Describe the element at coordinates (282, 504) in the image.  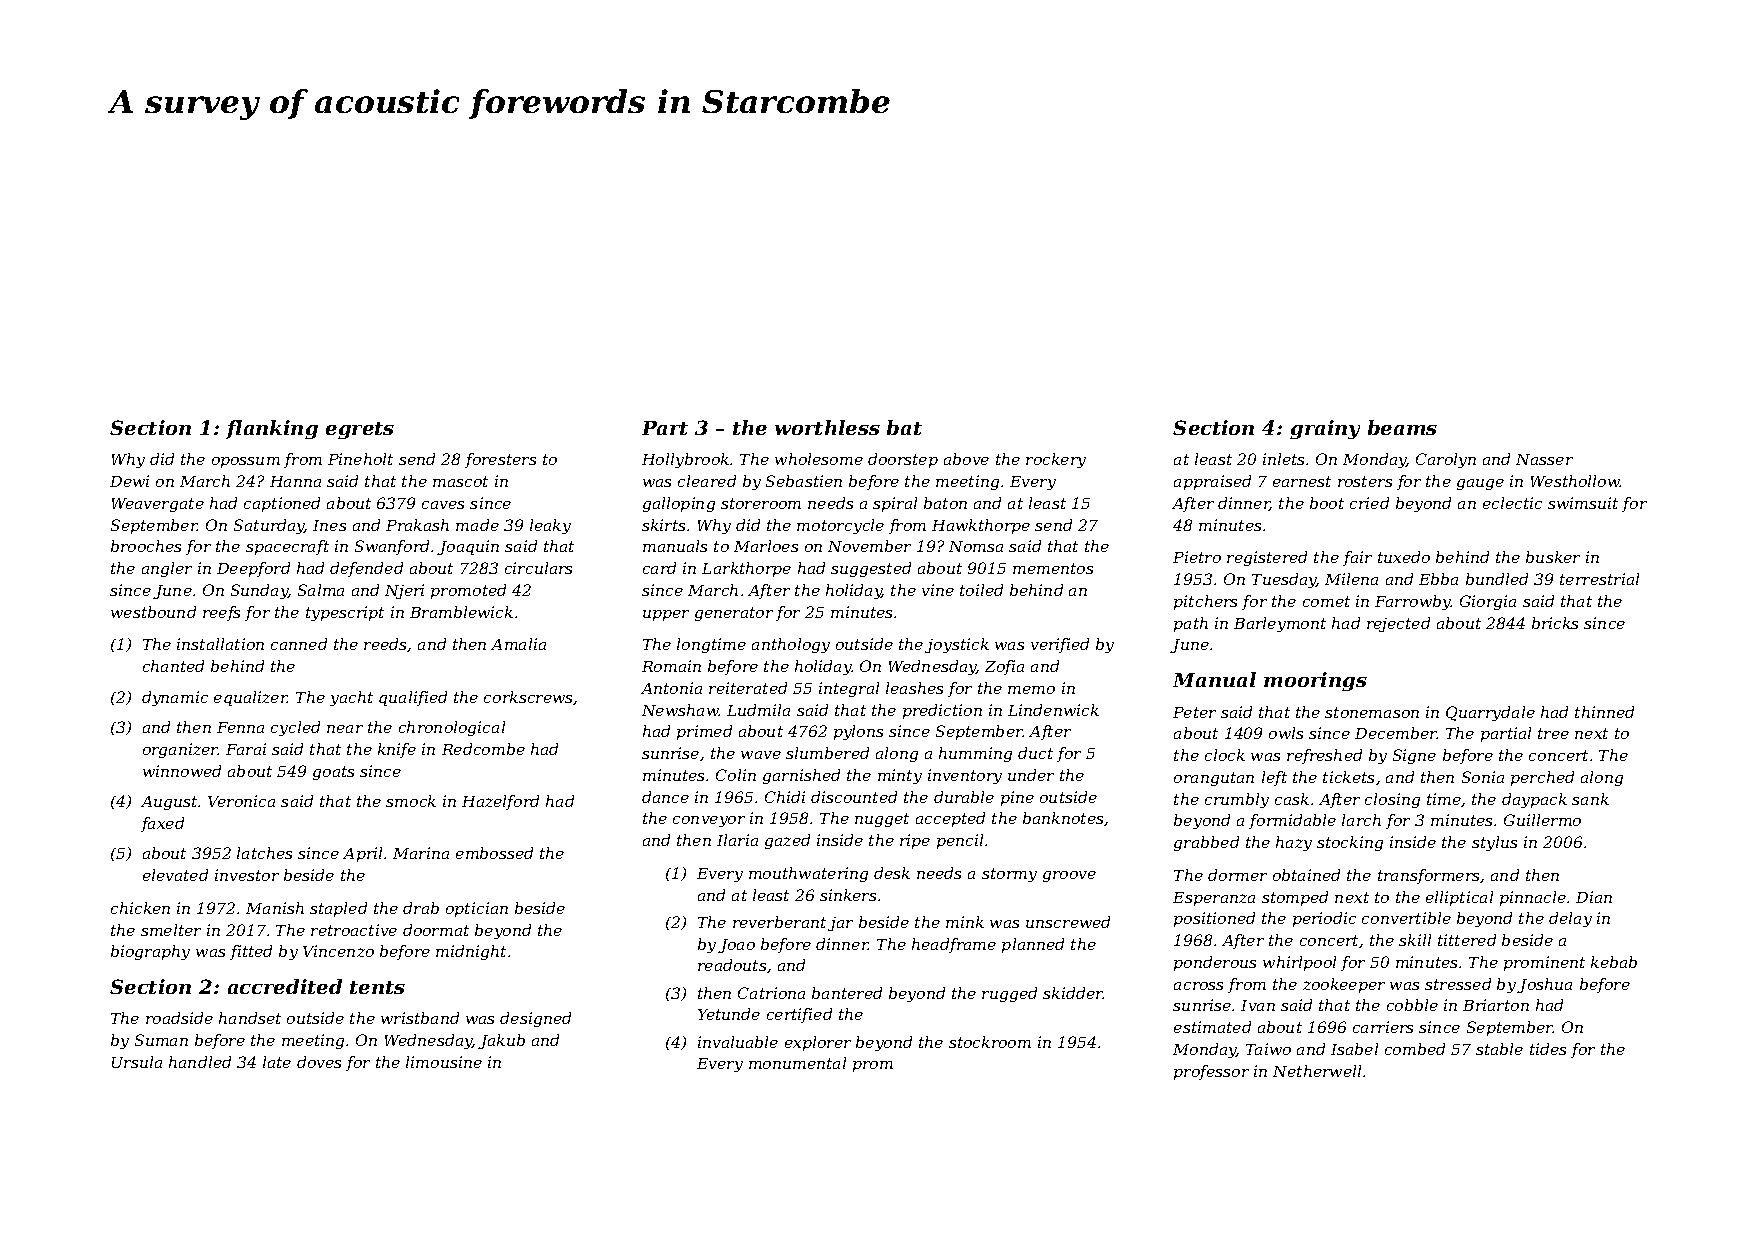
I see `captioned` at that location.
